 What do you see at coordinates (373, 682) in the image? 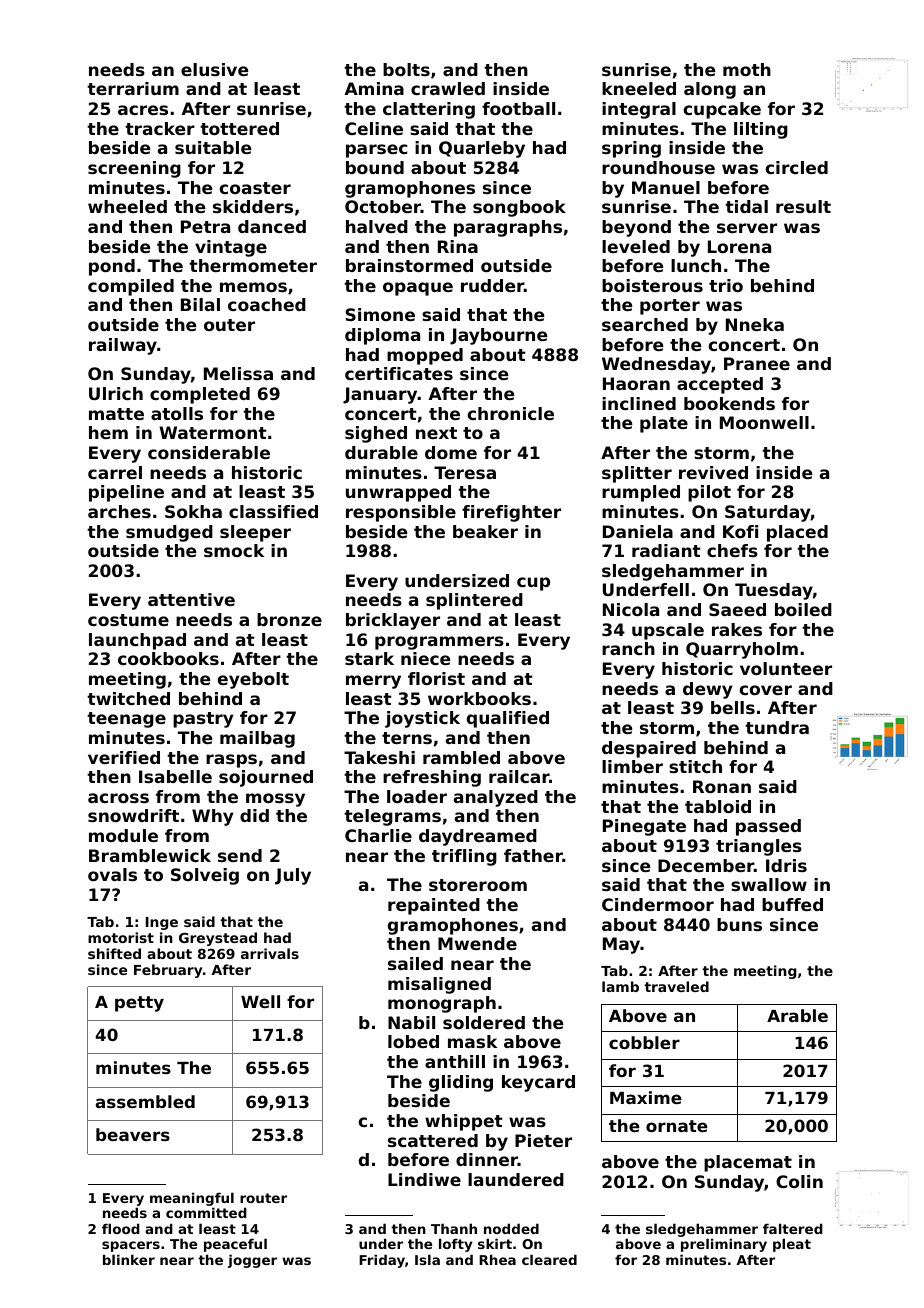
I see `merry` at bounding box center [373, 682].
